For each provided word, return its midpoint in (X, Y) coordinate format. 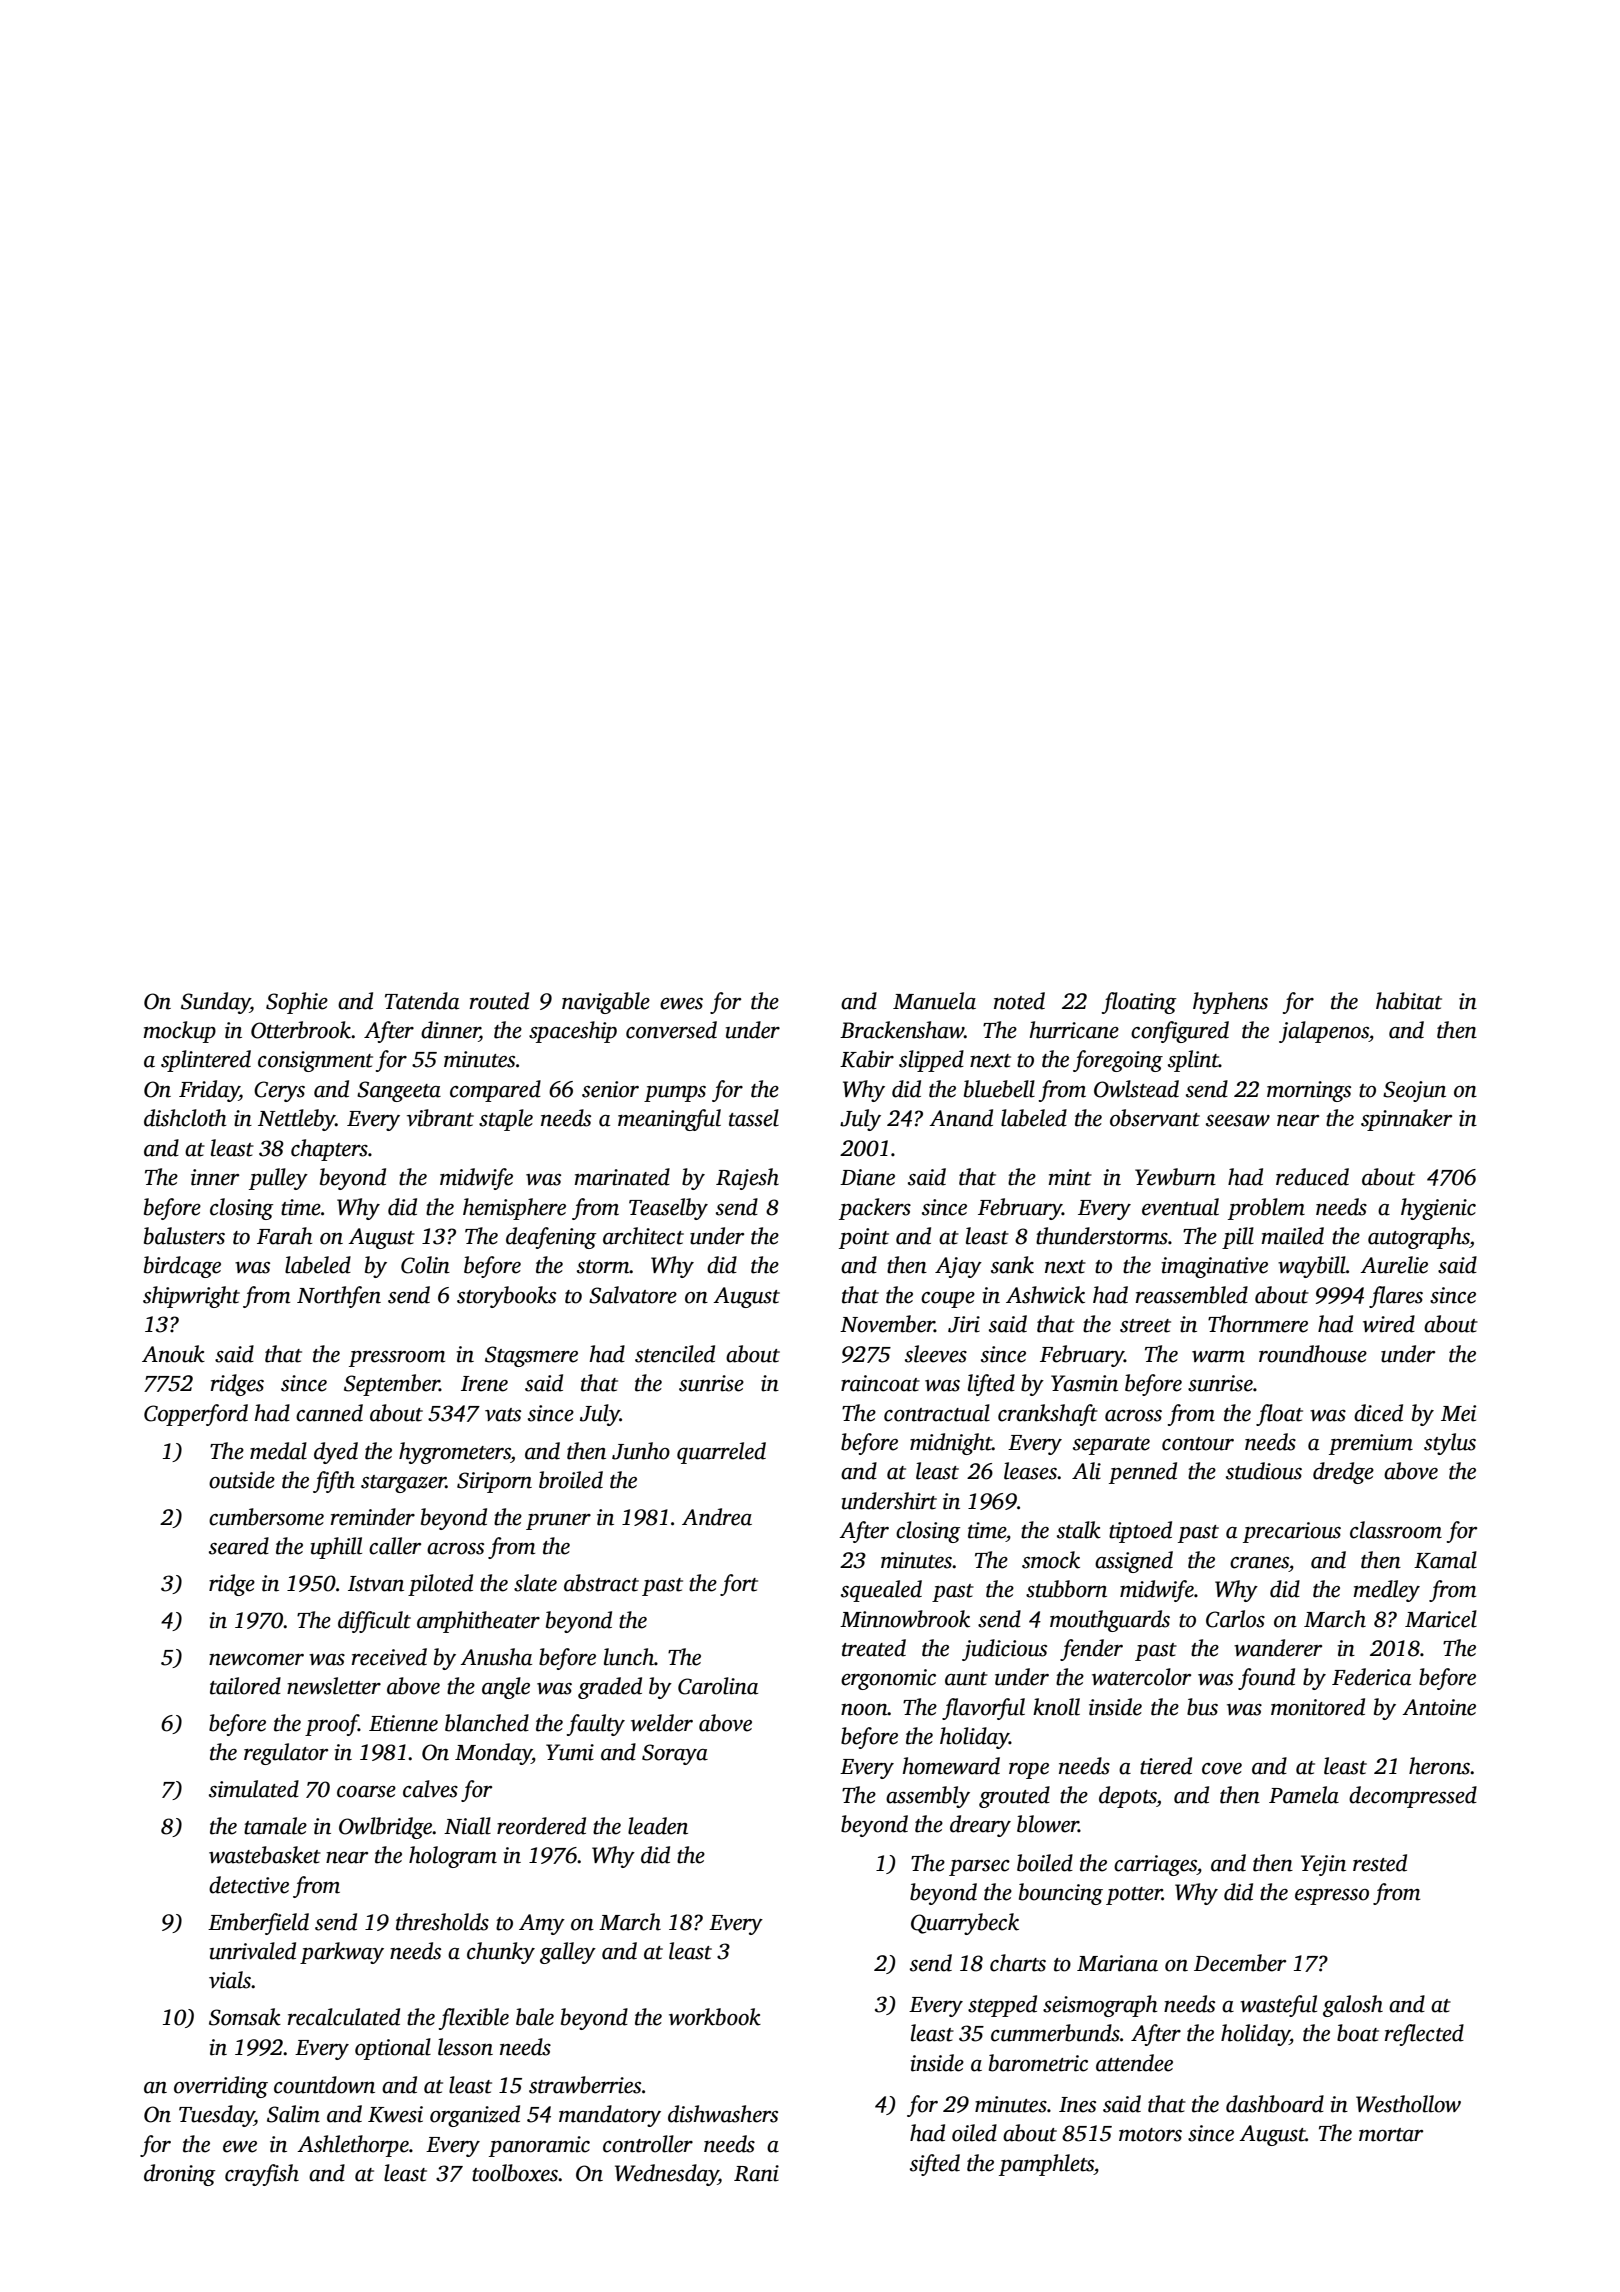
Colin (425, 1265)
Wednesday (666, 2175)
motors (1150, 2135)
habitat (1409, 1001)
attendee (1134, 2063)
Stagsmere (531, 1356)
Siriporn (494, 1482)
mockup (179, 1032)
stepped (1002, 2006)
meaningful (669, 1120)
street (1145, 1326)
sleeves (936, 1354)
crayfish (262, 2175)
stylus (1450, 1444)
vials (230, 1980)
